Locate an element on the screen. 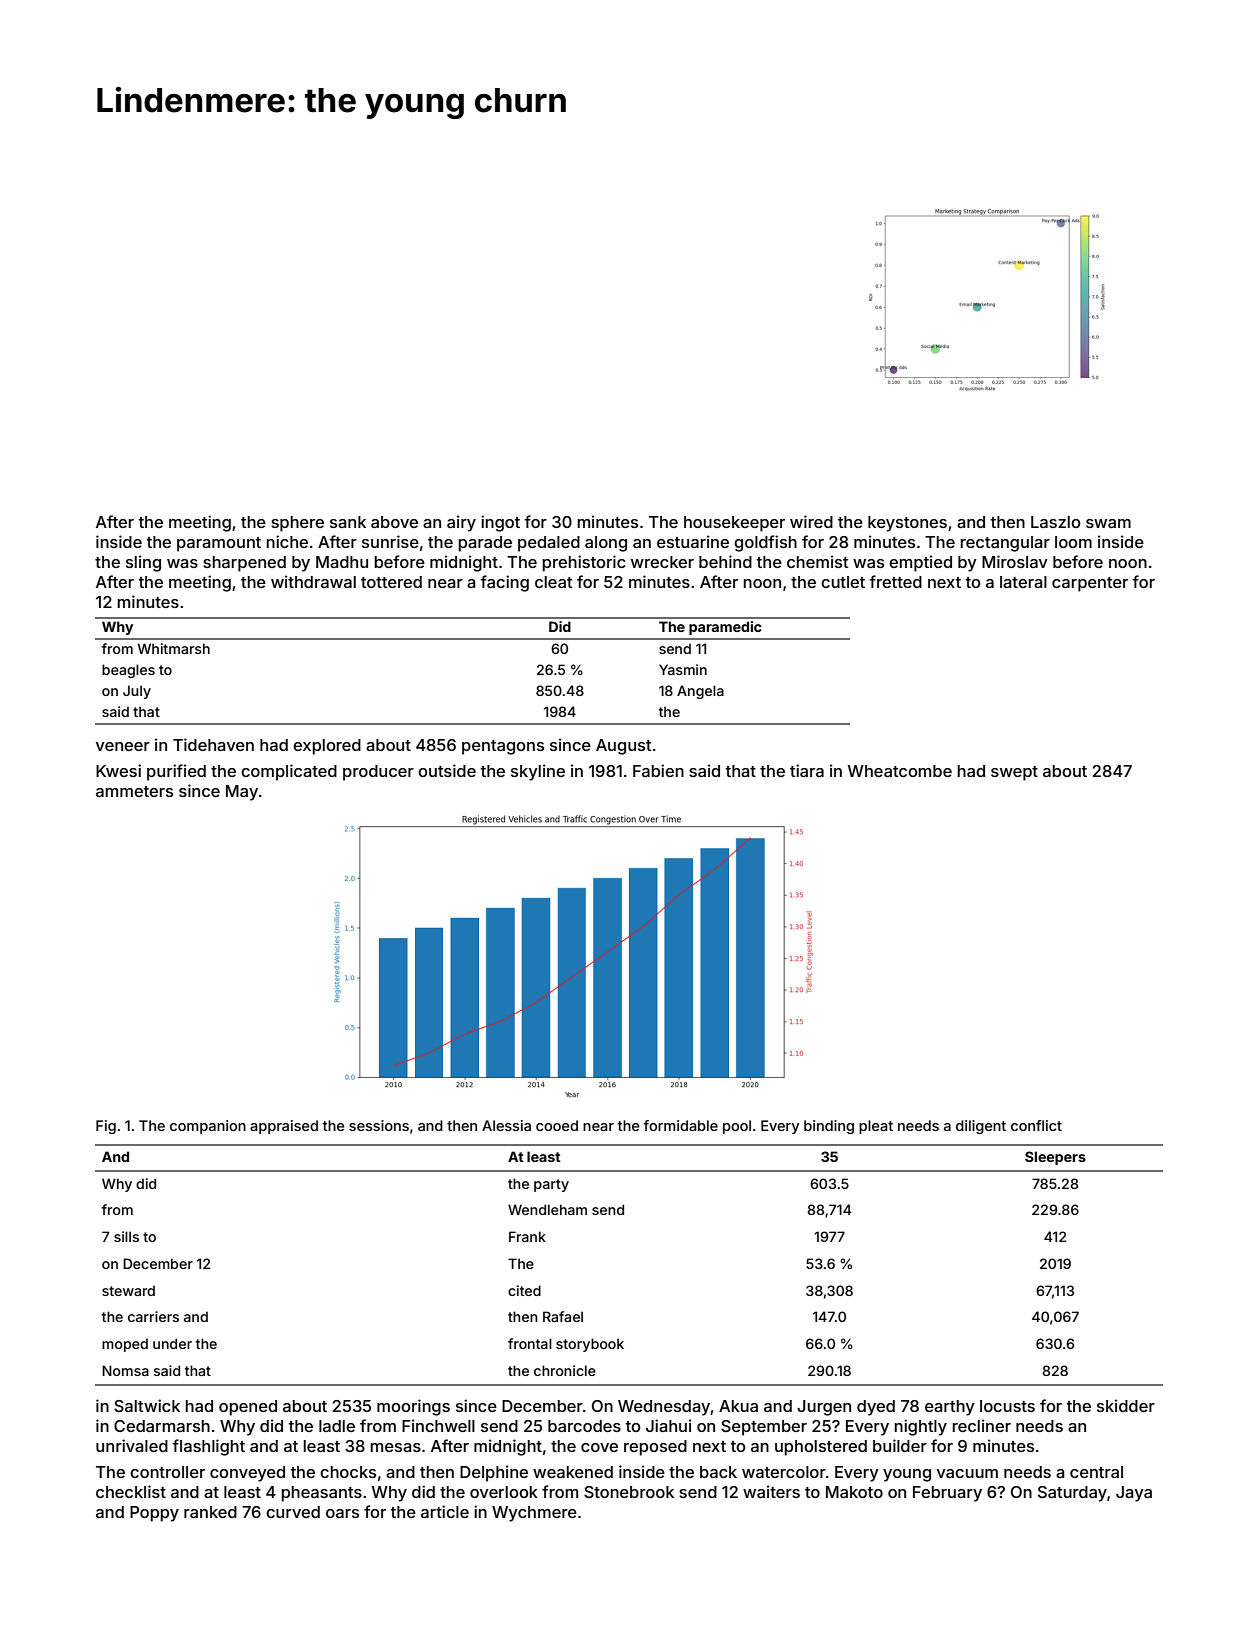  wrecker is located at coordinates (662, 562).
